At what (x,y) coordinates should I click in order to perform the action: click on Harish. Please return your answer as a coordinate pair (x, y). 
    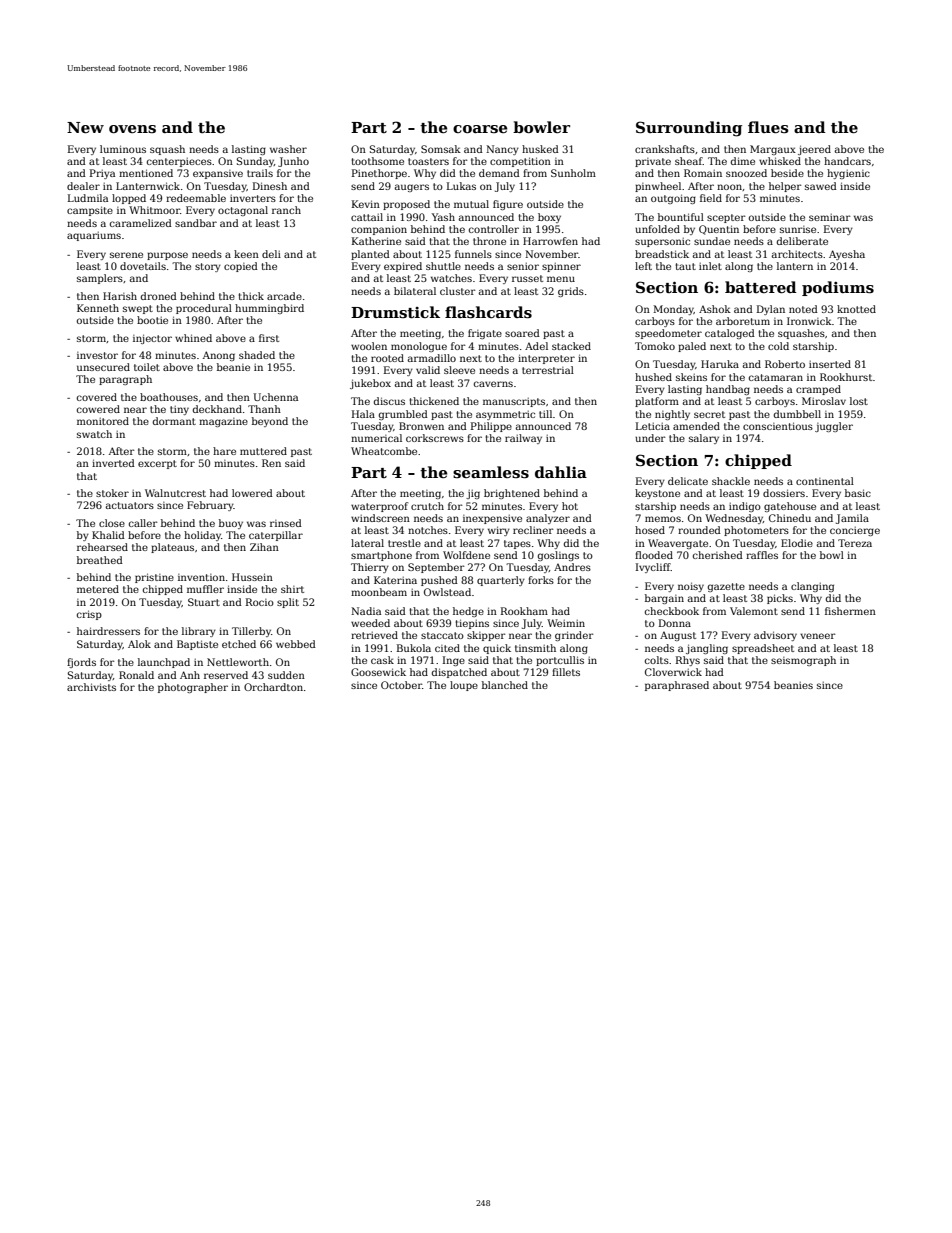
    Looking at the image, I should click on (120, 296).
